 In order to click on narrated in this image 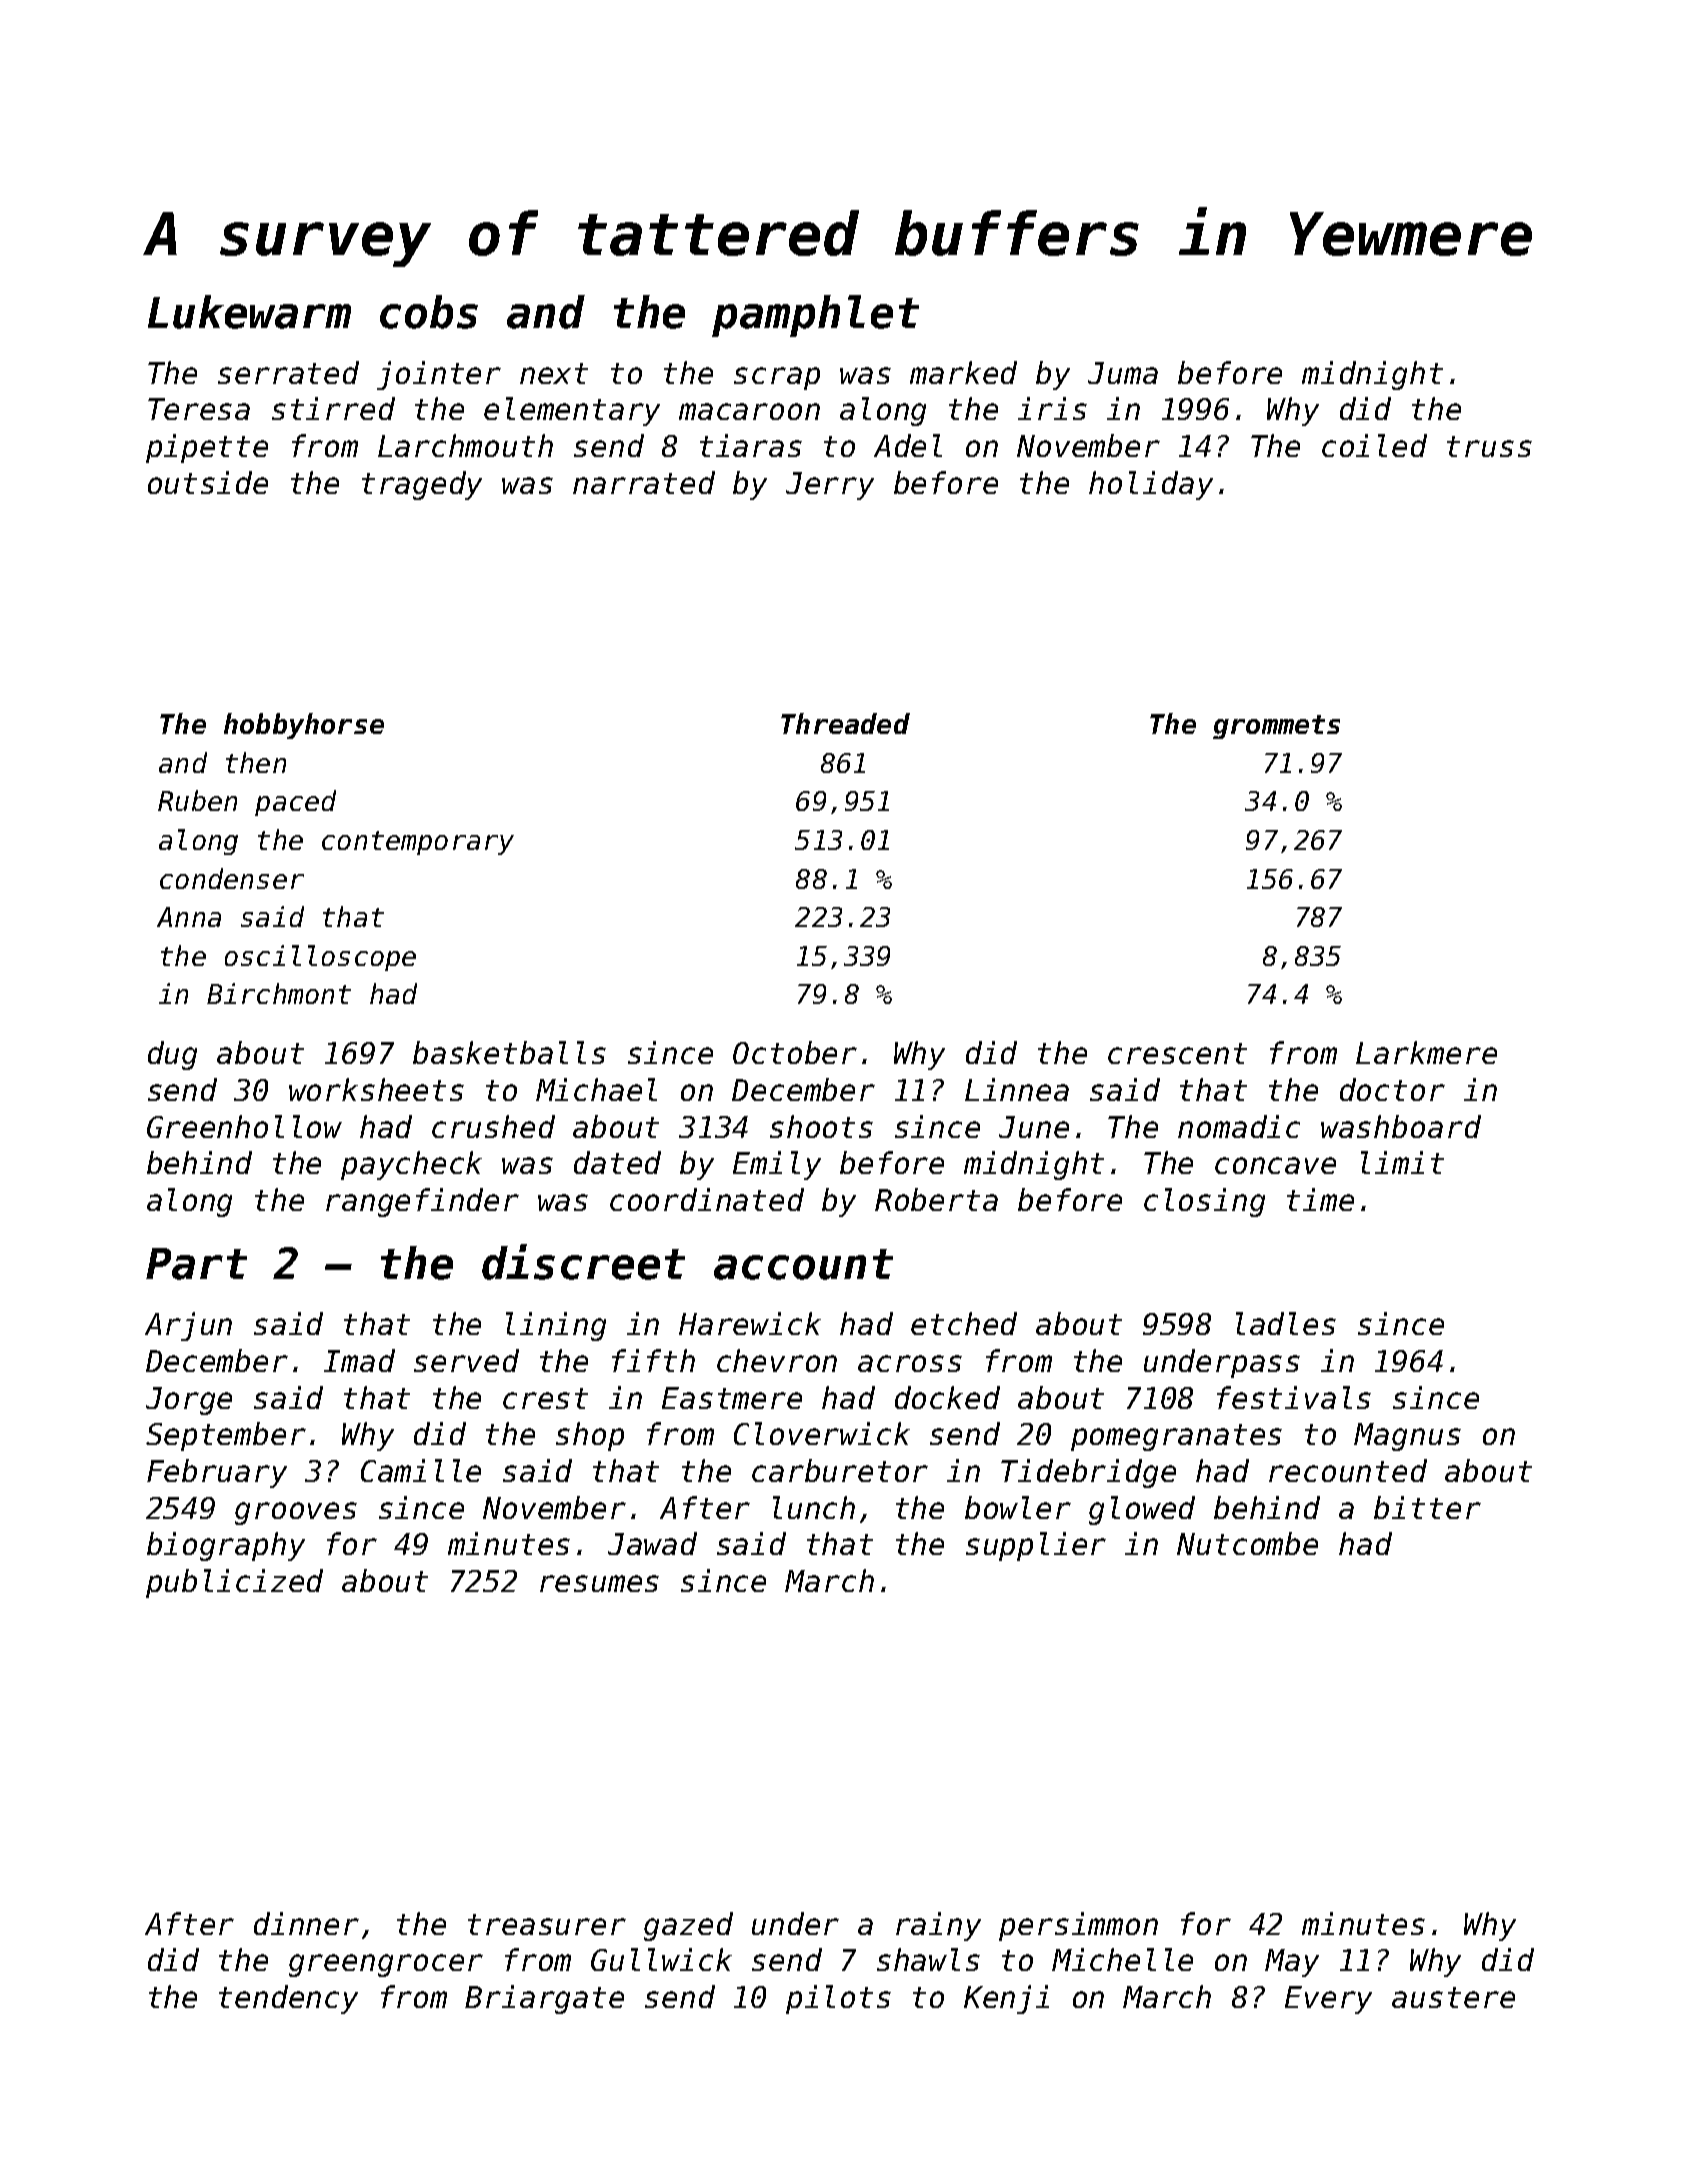, I will do `click(644, 482)`.
